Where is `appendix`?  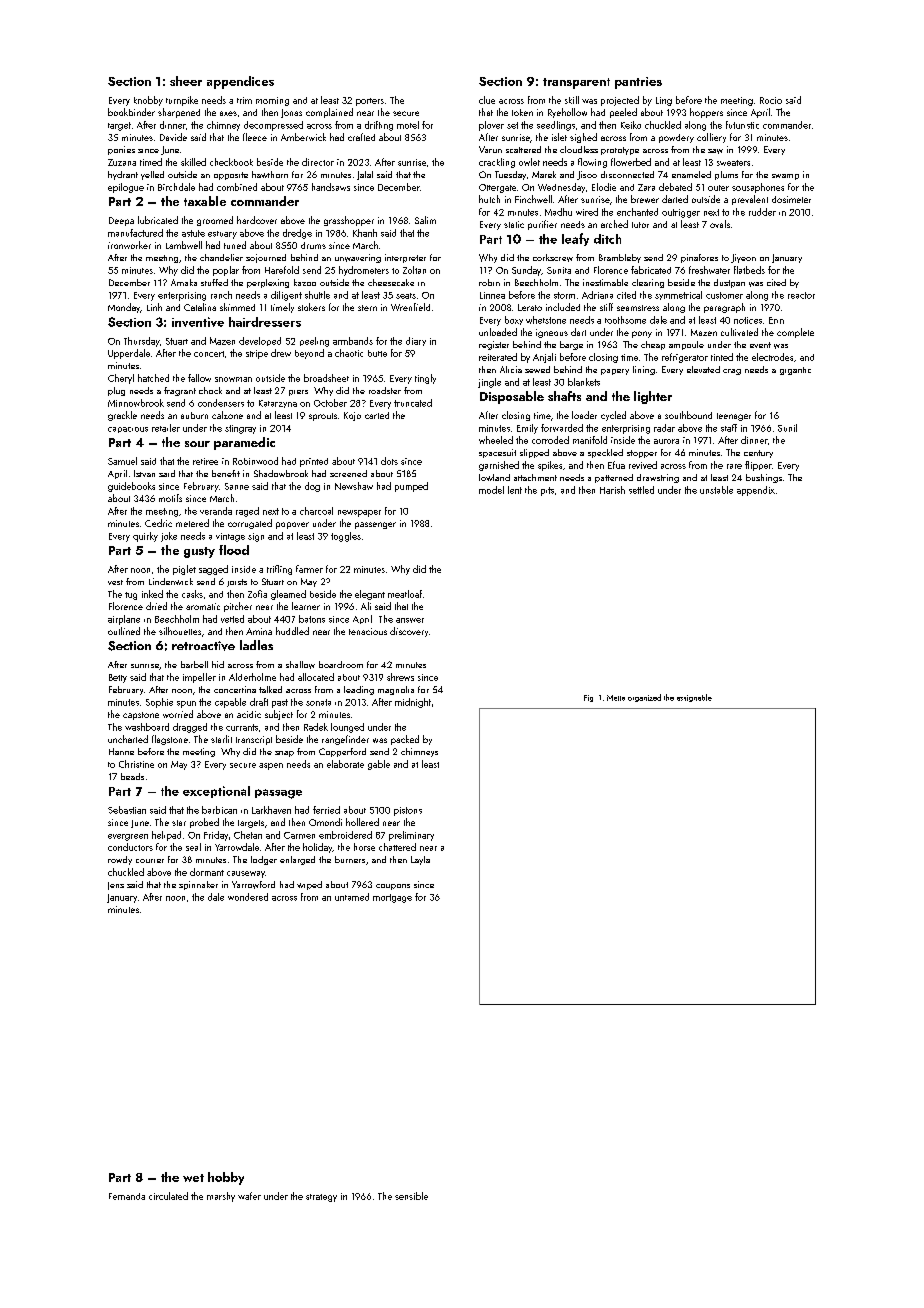 appendix is located at coordinates (756, 491).
